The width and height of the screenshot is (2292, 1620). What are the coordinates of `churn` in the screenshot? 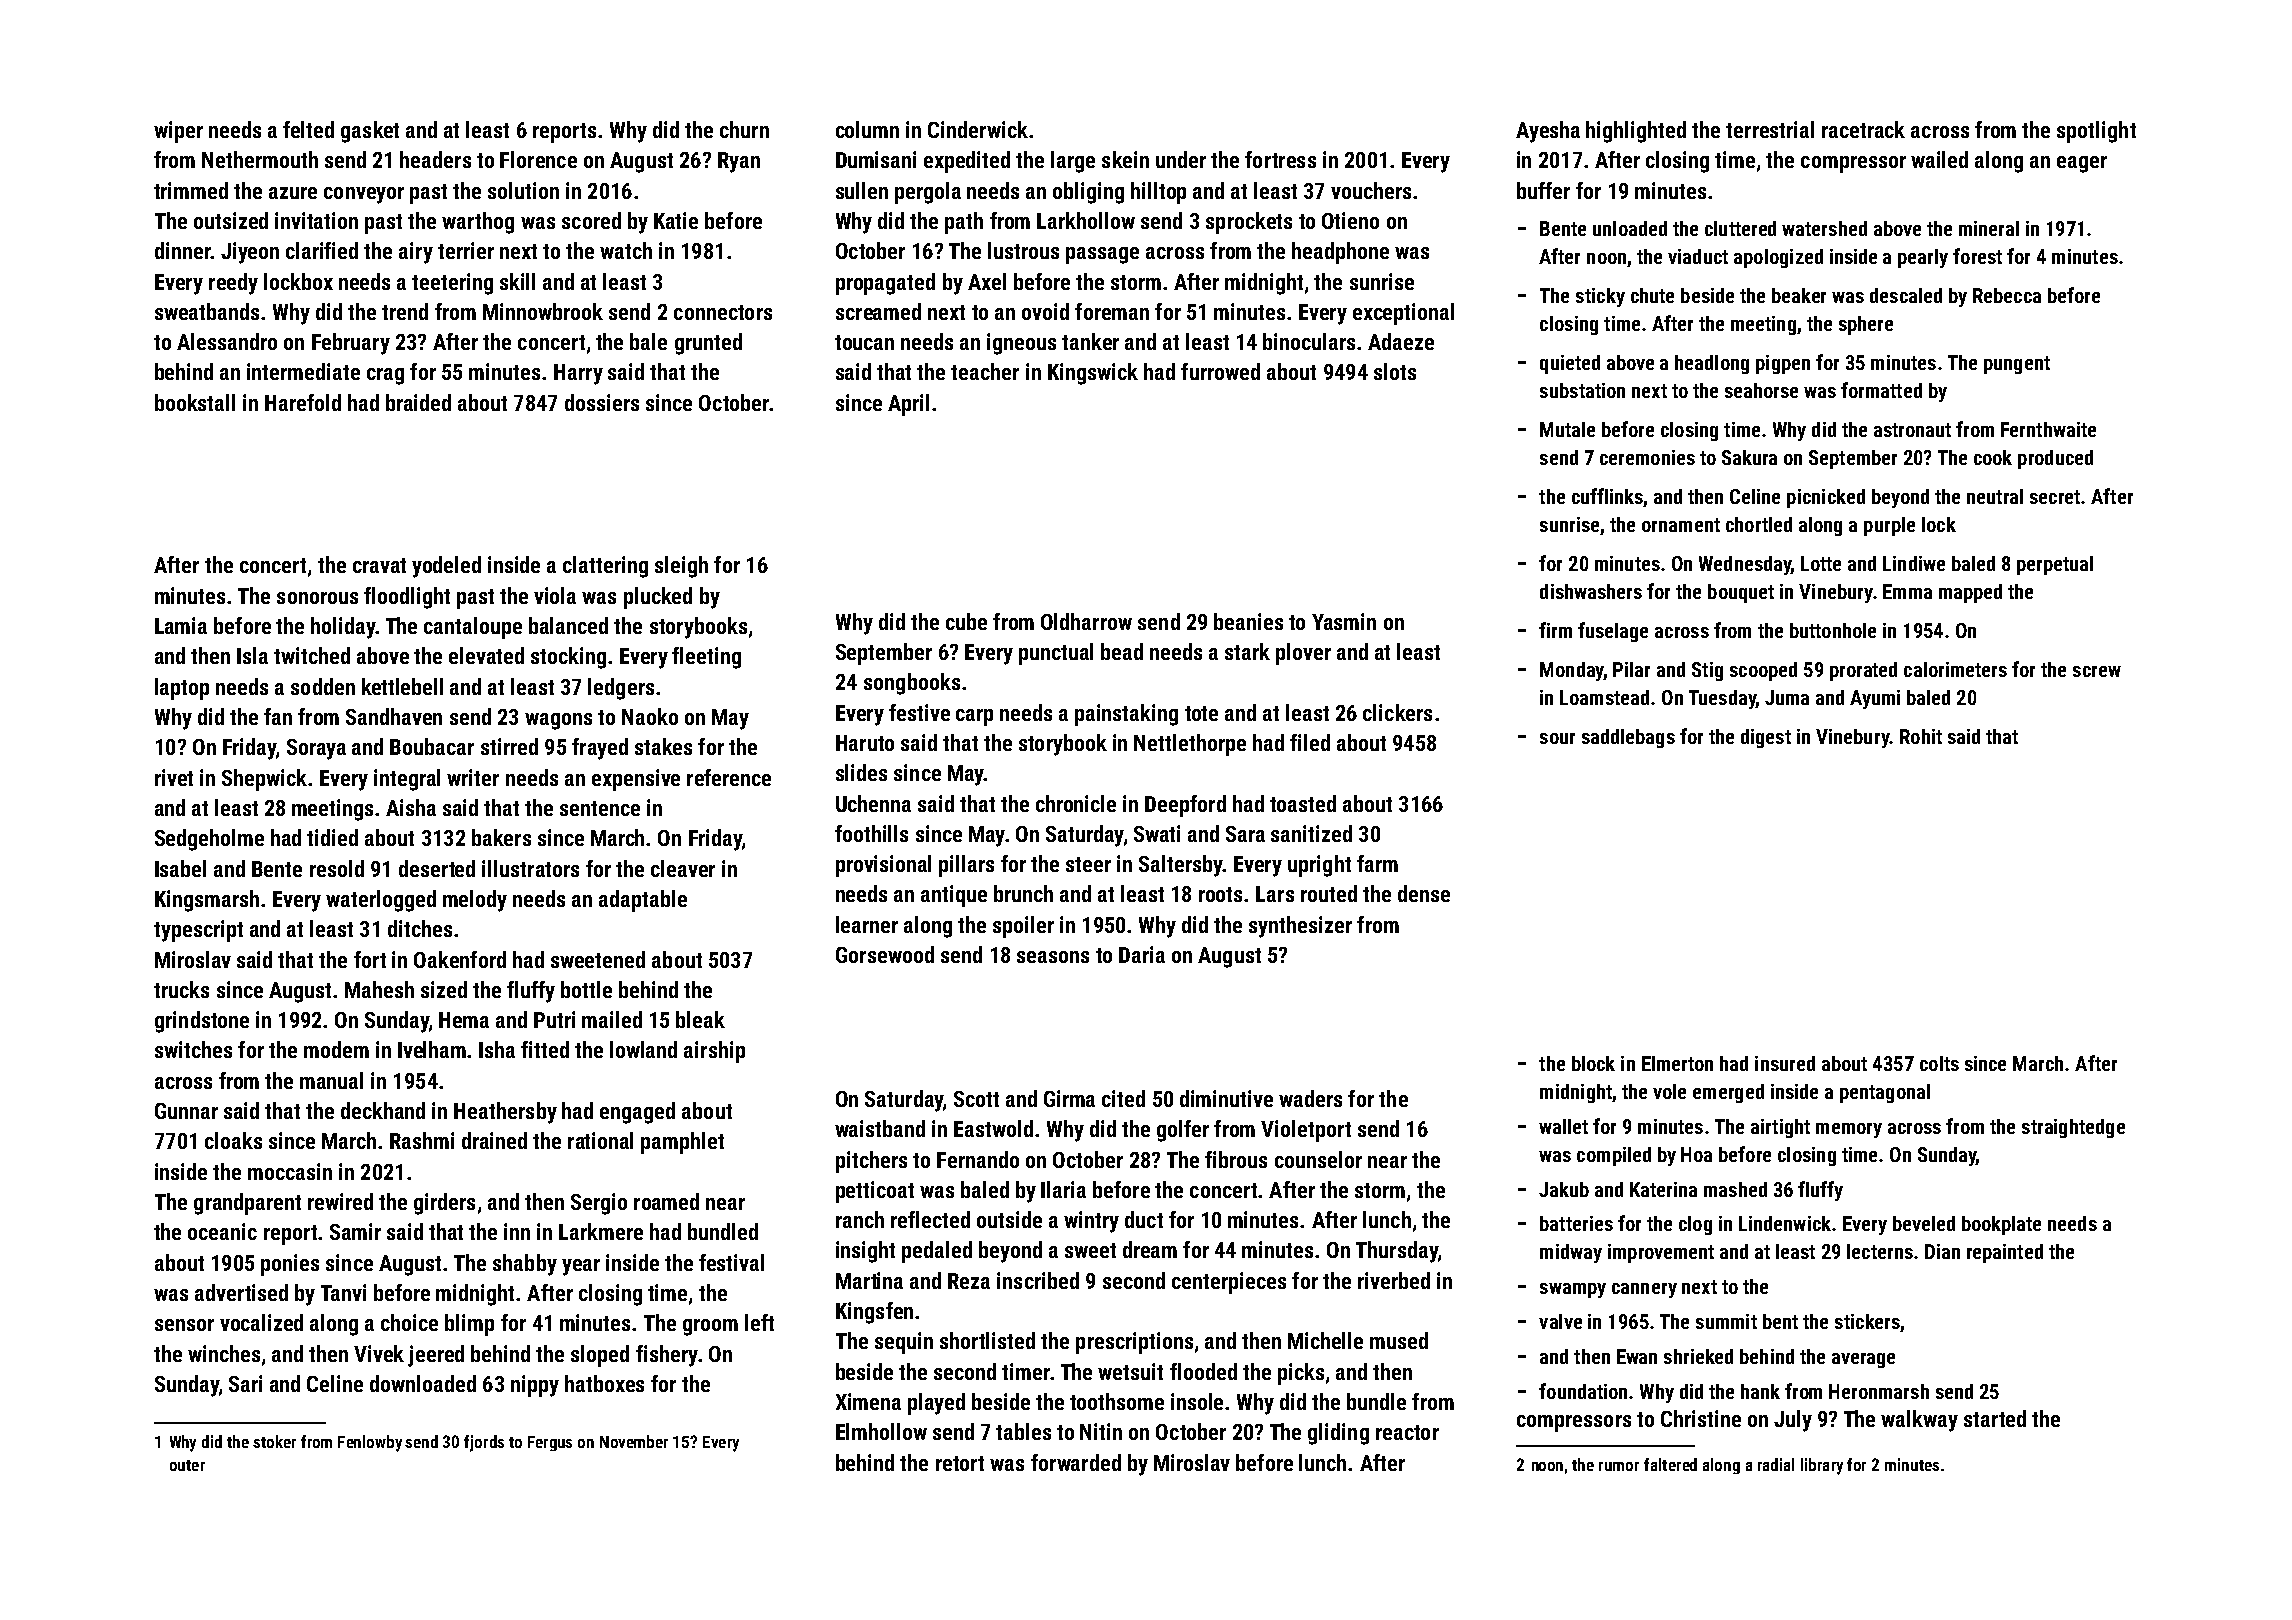 It's located at (744, 129).
